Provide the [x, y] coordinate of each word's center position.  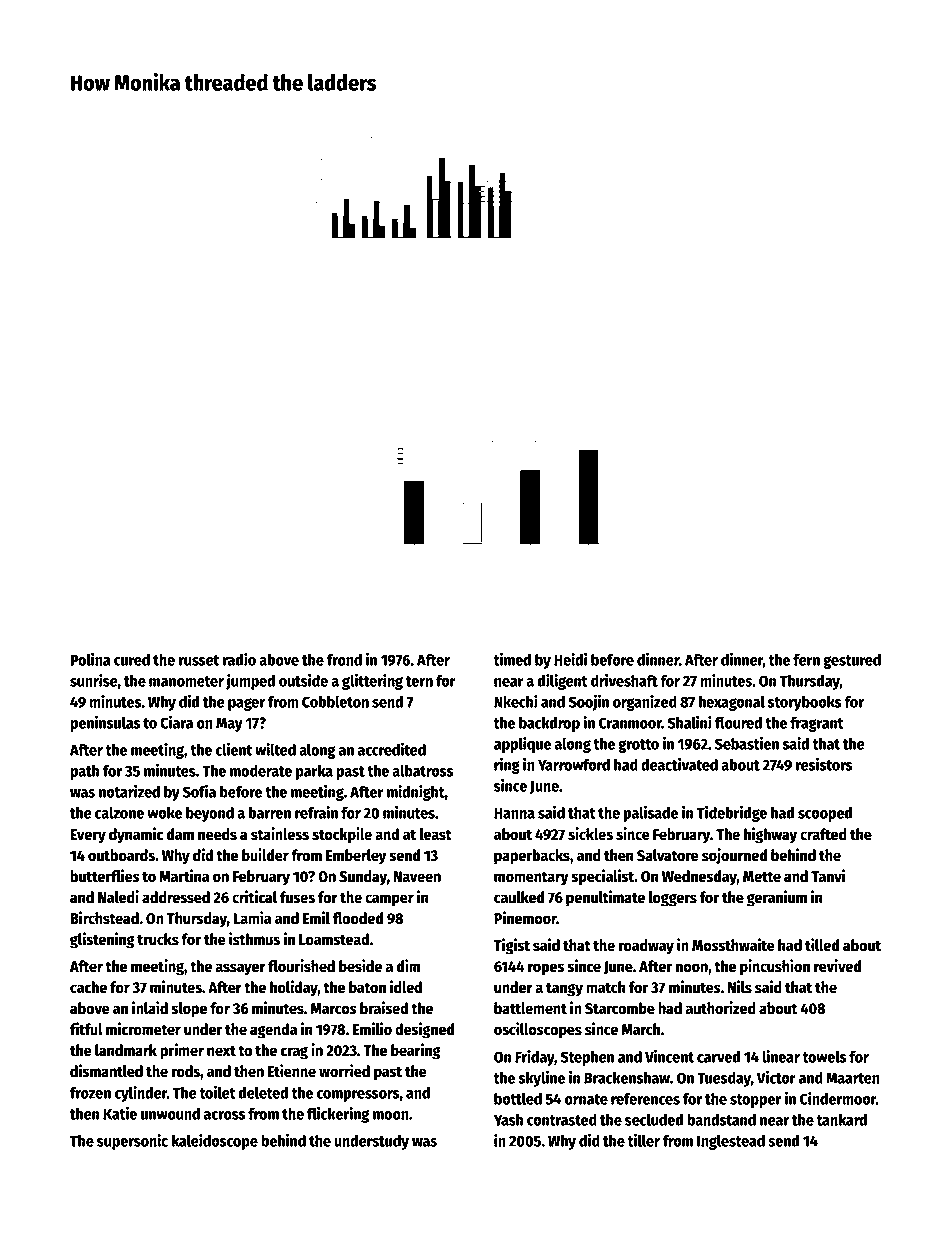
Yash [509, 1120]
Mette [762, 877]
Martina [184, 876]
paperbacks [532, 857]
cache [88, 987]
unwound [170, 1114]
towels [824, 1056]
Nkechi [516, 701]
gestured [852, 661]
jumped [250, 682]
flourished [301, 966]
